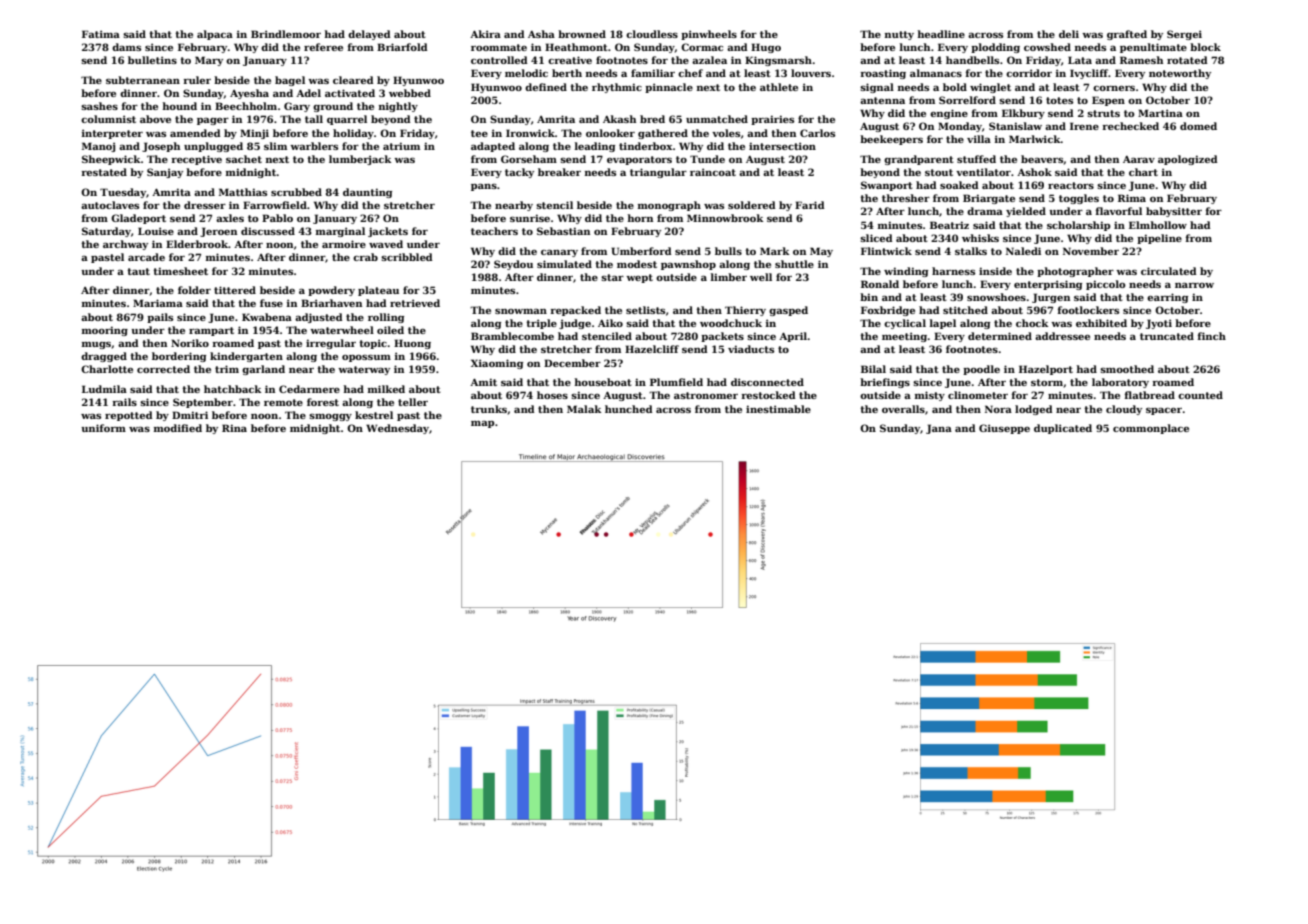 This screenshot has width=1308, height=924. I want to click on Jana, so click(939, 429).
